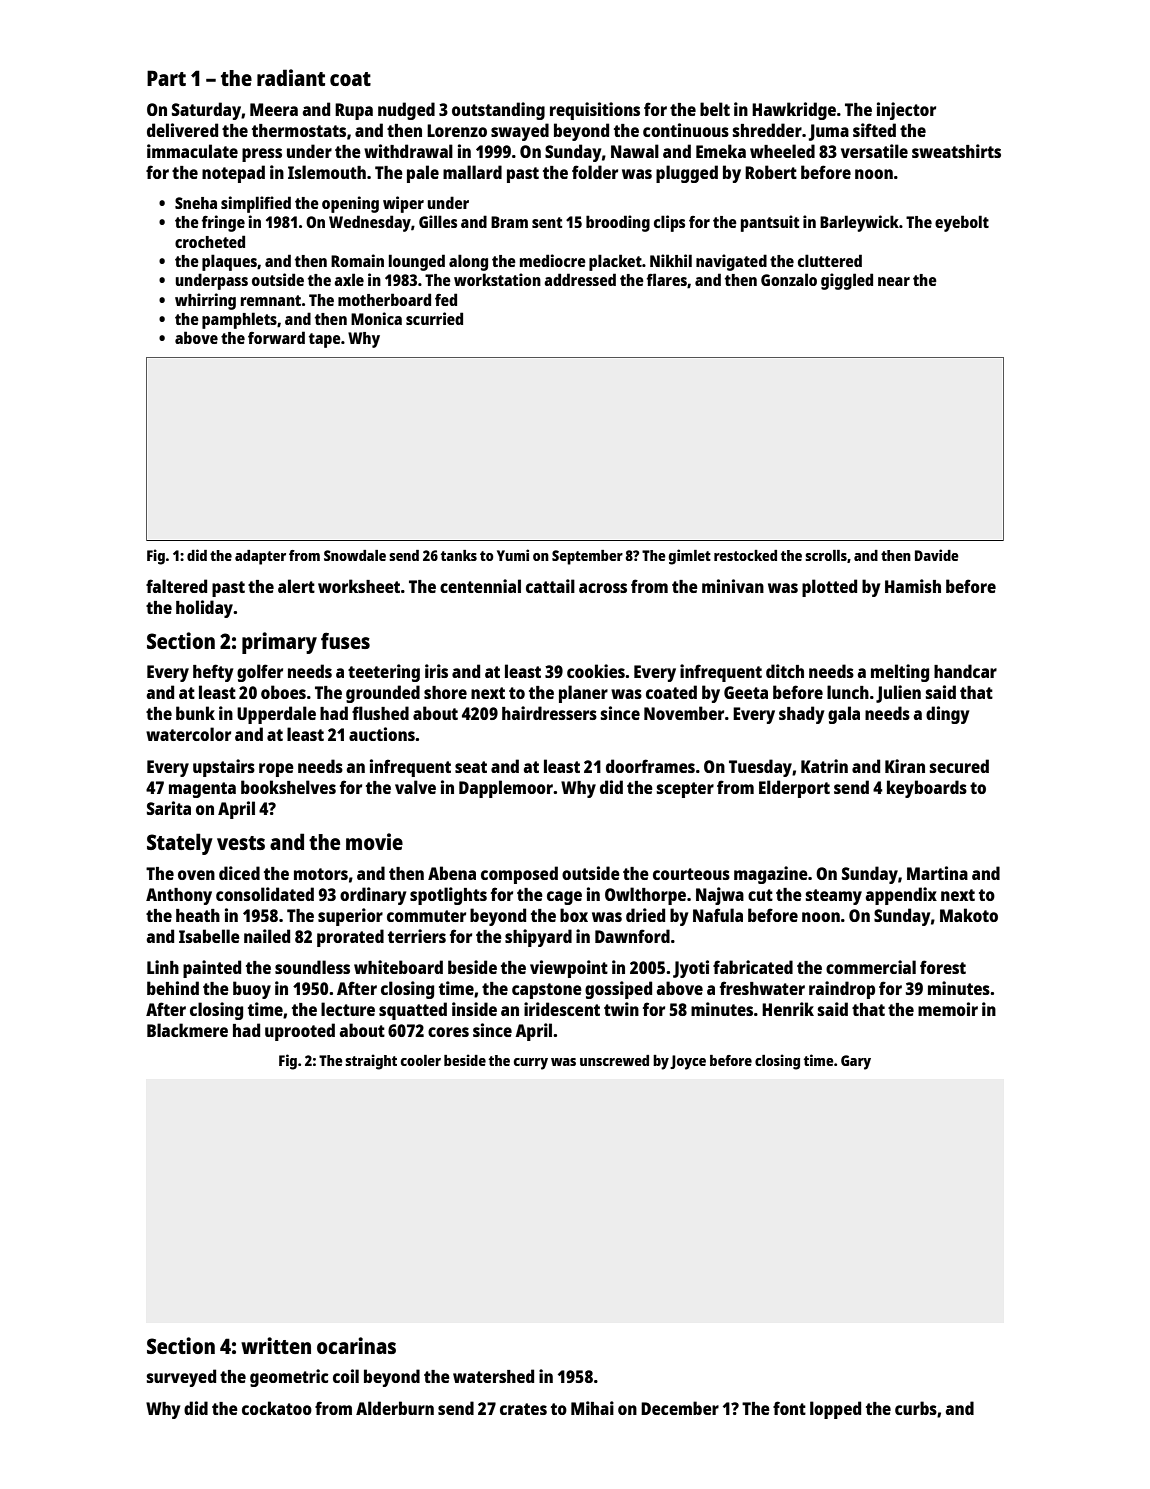  Describe the element at coordinates (842, 990) in the image. I see `raindrop` at that location.
